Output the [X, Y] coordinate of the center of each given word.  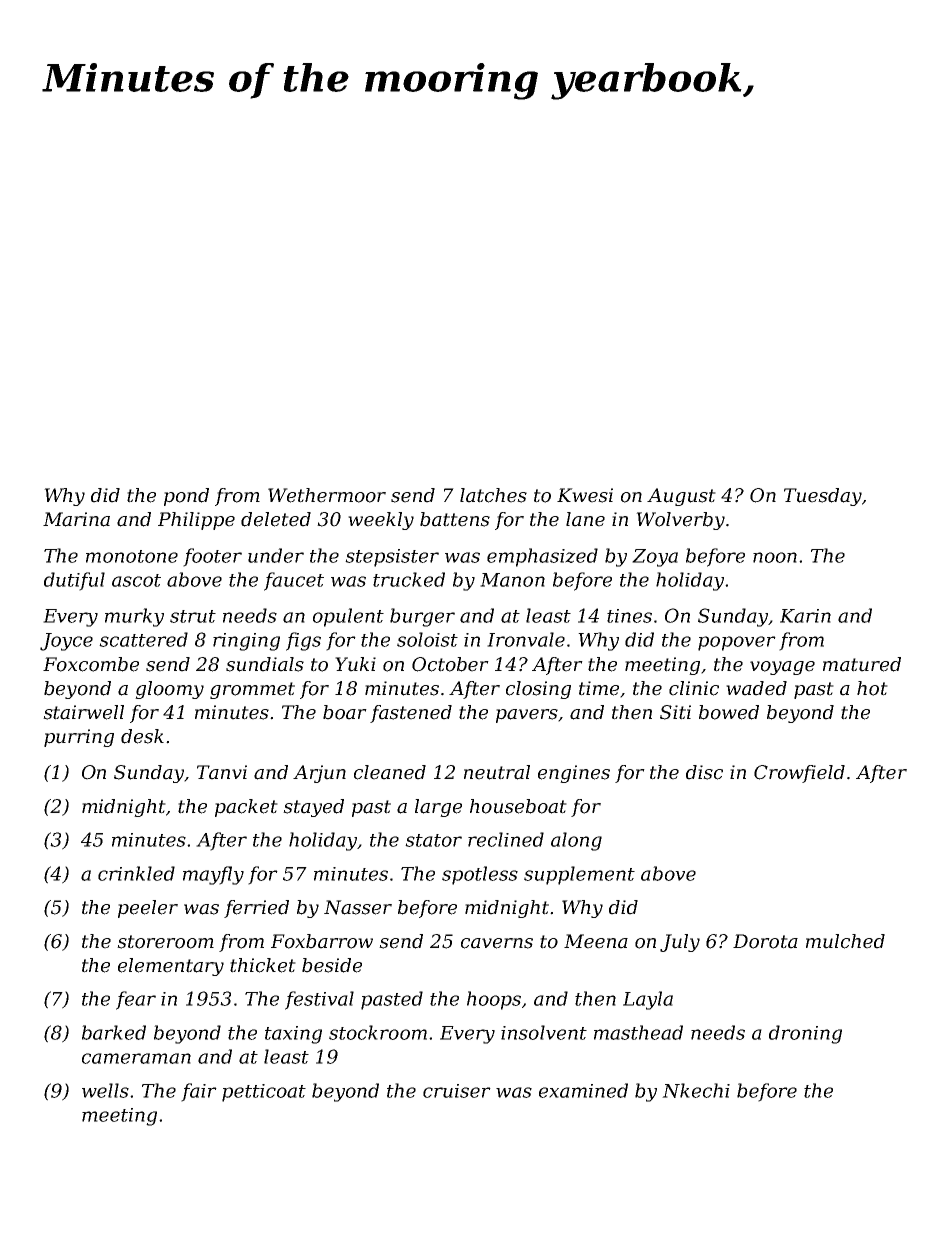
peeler [148, 909]
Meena [596, 941]
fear [136, 1000]
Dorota [765, 941]
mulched [845, 941]
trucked [409, 579]
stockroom [378, 1032]
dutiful [74, 581]
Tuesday [823, 497]
